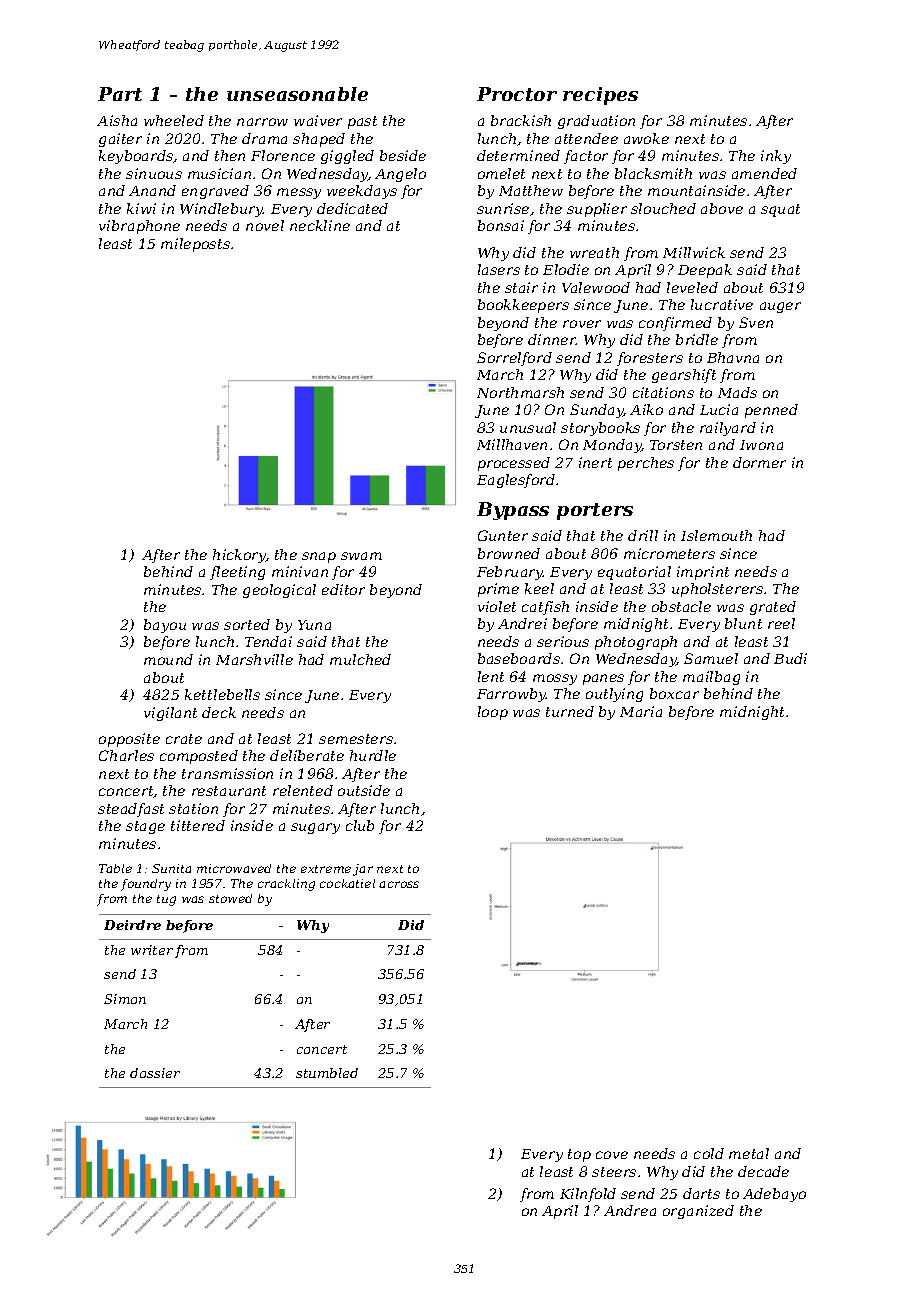 The image size is (908, 1316). I want to click on dedicated, so click(352, 208).
